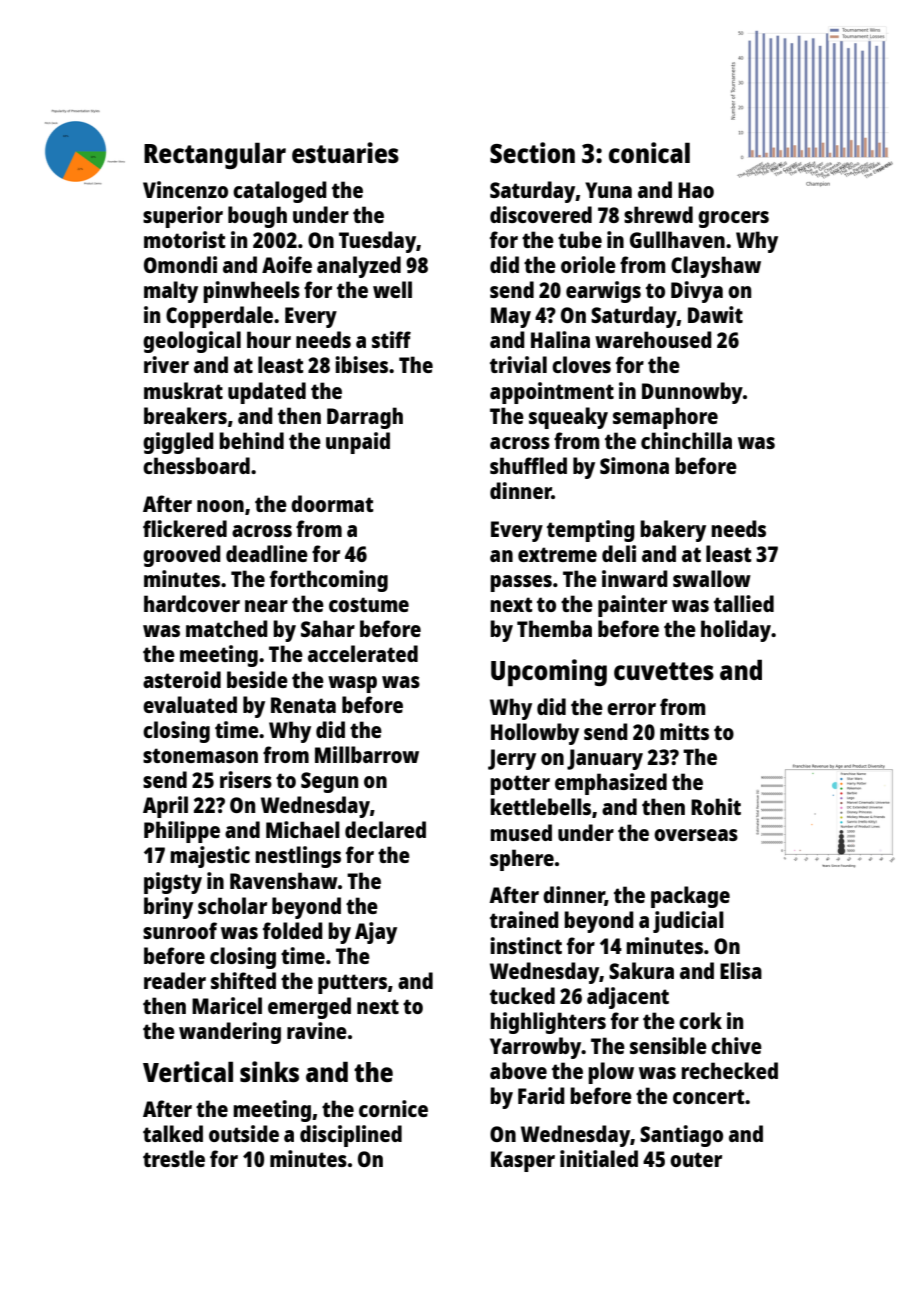 The image size is (924, 1311). Describe the element at coordinates (345, 152) in the screenshot. I see `estuaries` at that location.
